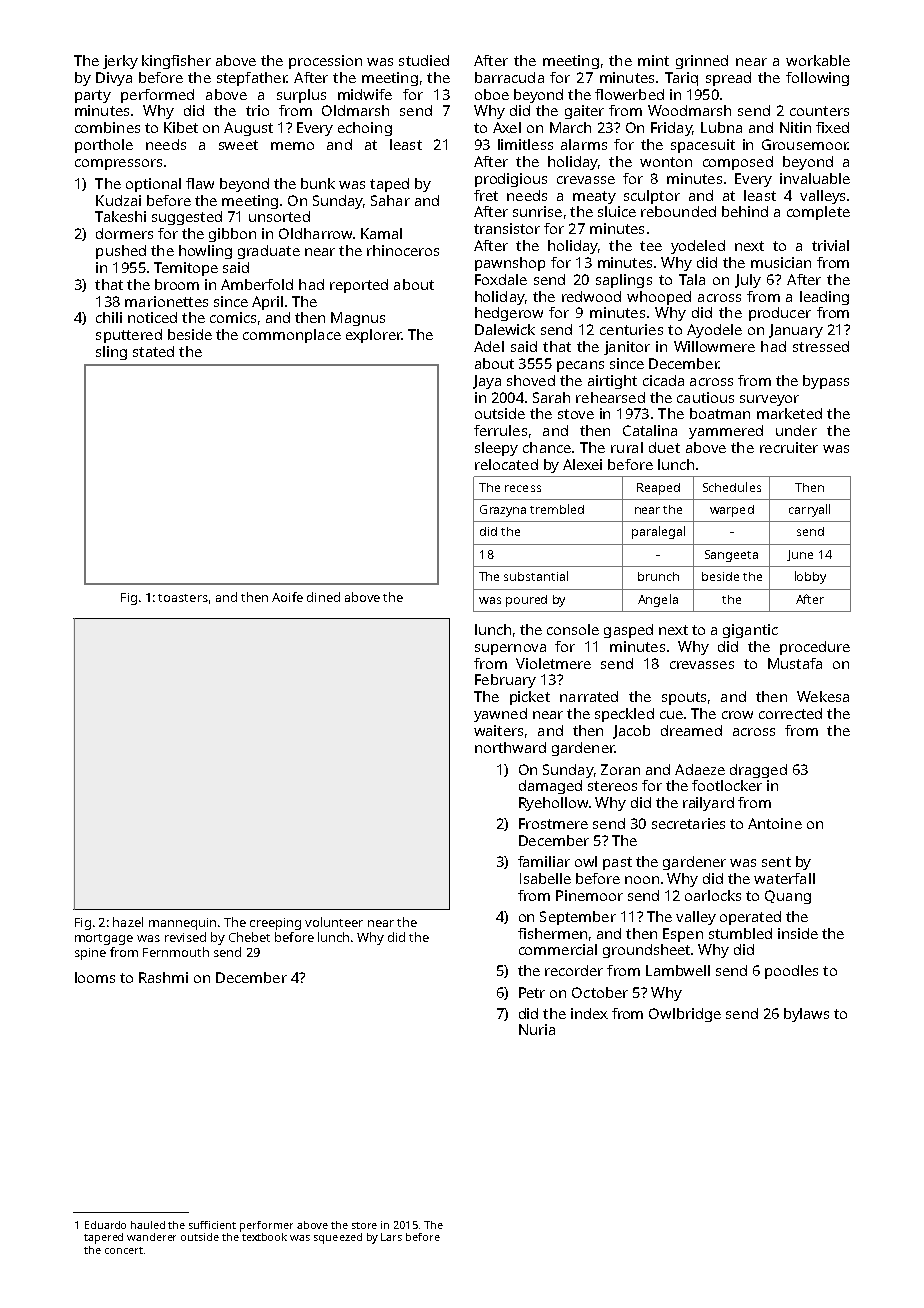  Describe the element at coordinates (105, 1225) in the screenshot. I see `Eduardo` at that location.
